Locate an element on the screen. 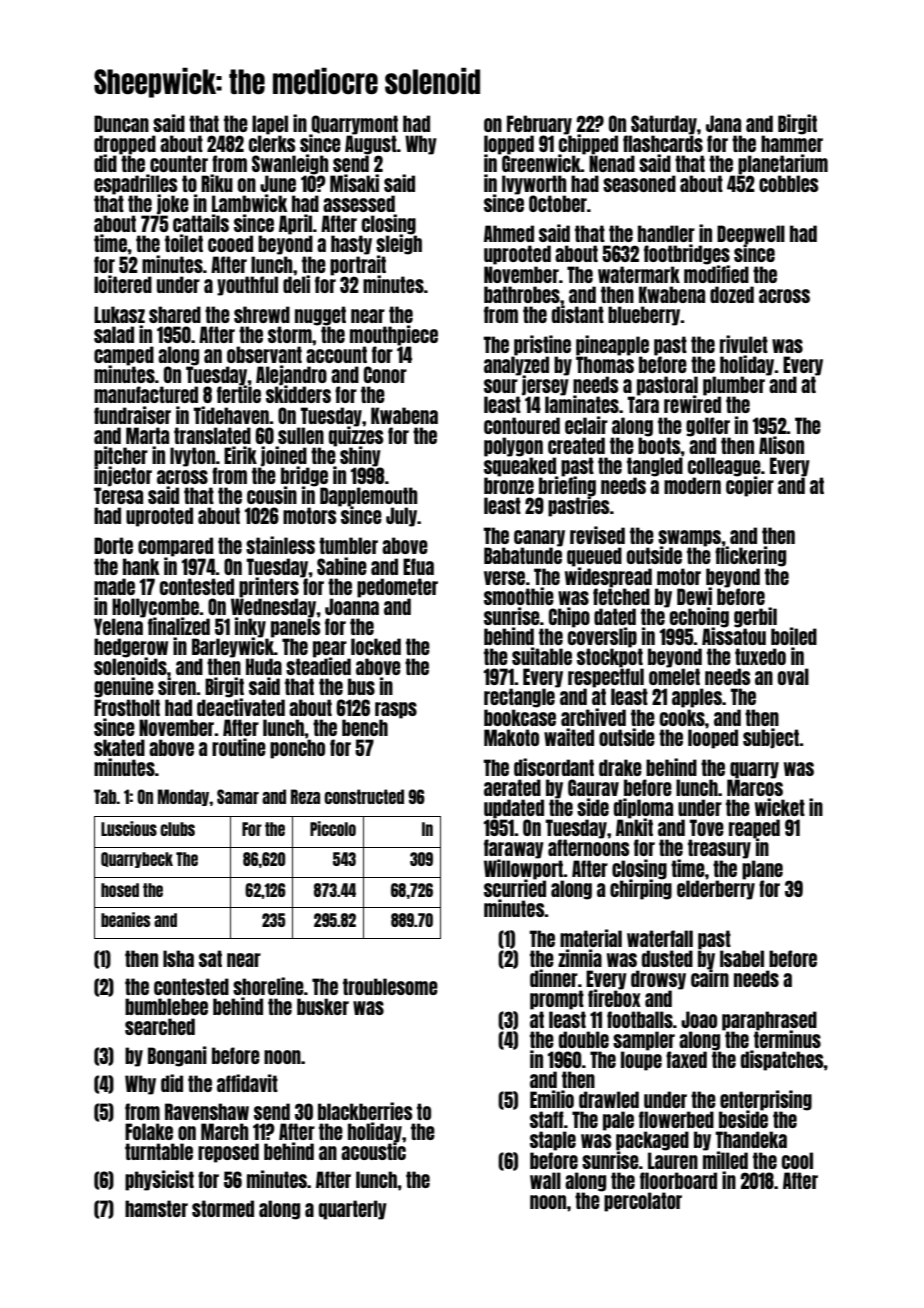 This screenshot has width=924, height=1308. rasps is located at coordinates (396, 710).
